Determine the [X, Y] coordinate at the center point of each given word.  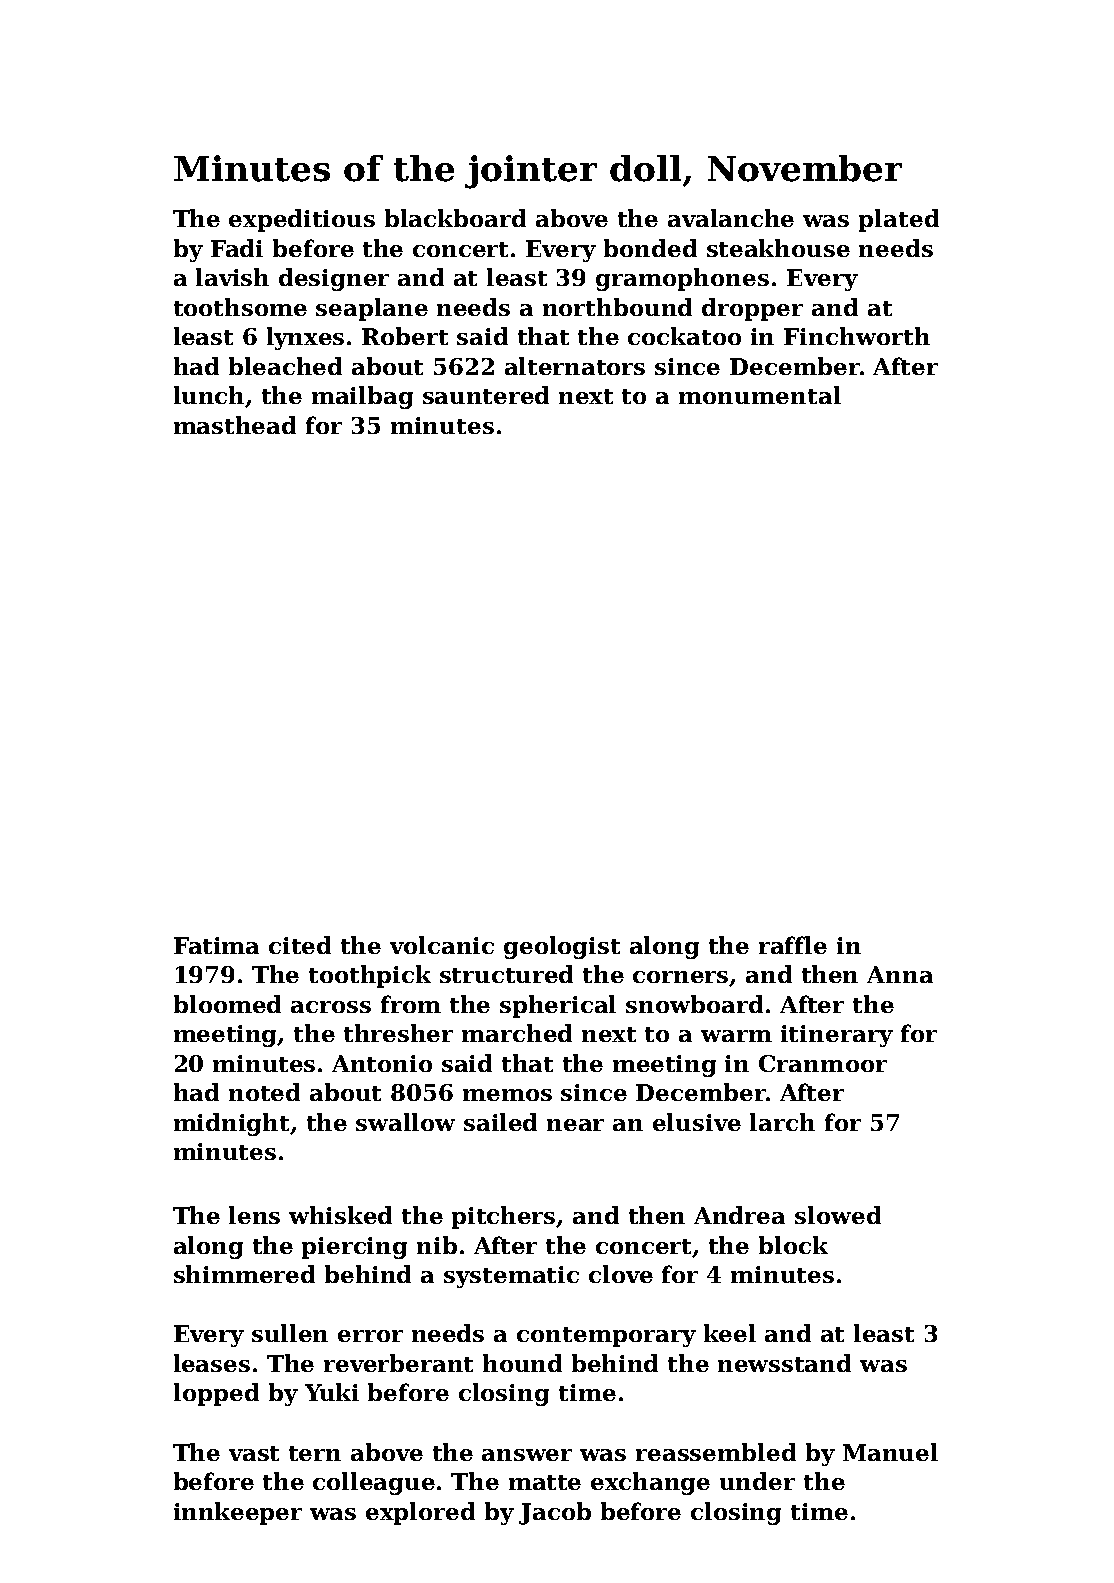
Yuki [332, 1392]
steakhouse [778, 248]
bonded [650, 248]
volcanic [442, 945]
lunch [210, 396]
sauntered [486, 395]
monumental [760, 395]
